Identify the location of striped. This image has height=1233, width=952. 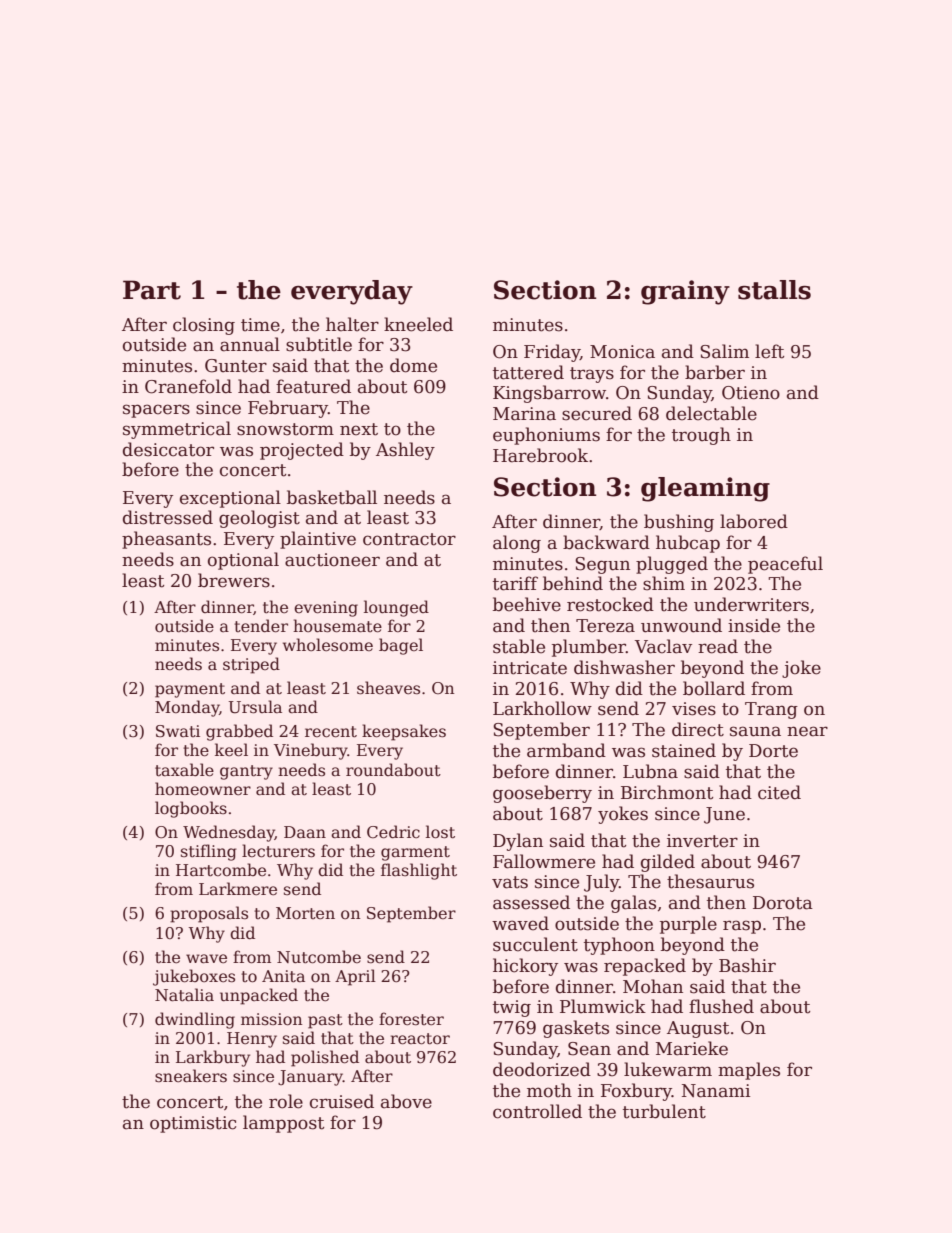
(251, 665).
